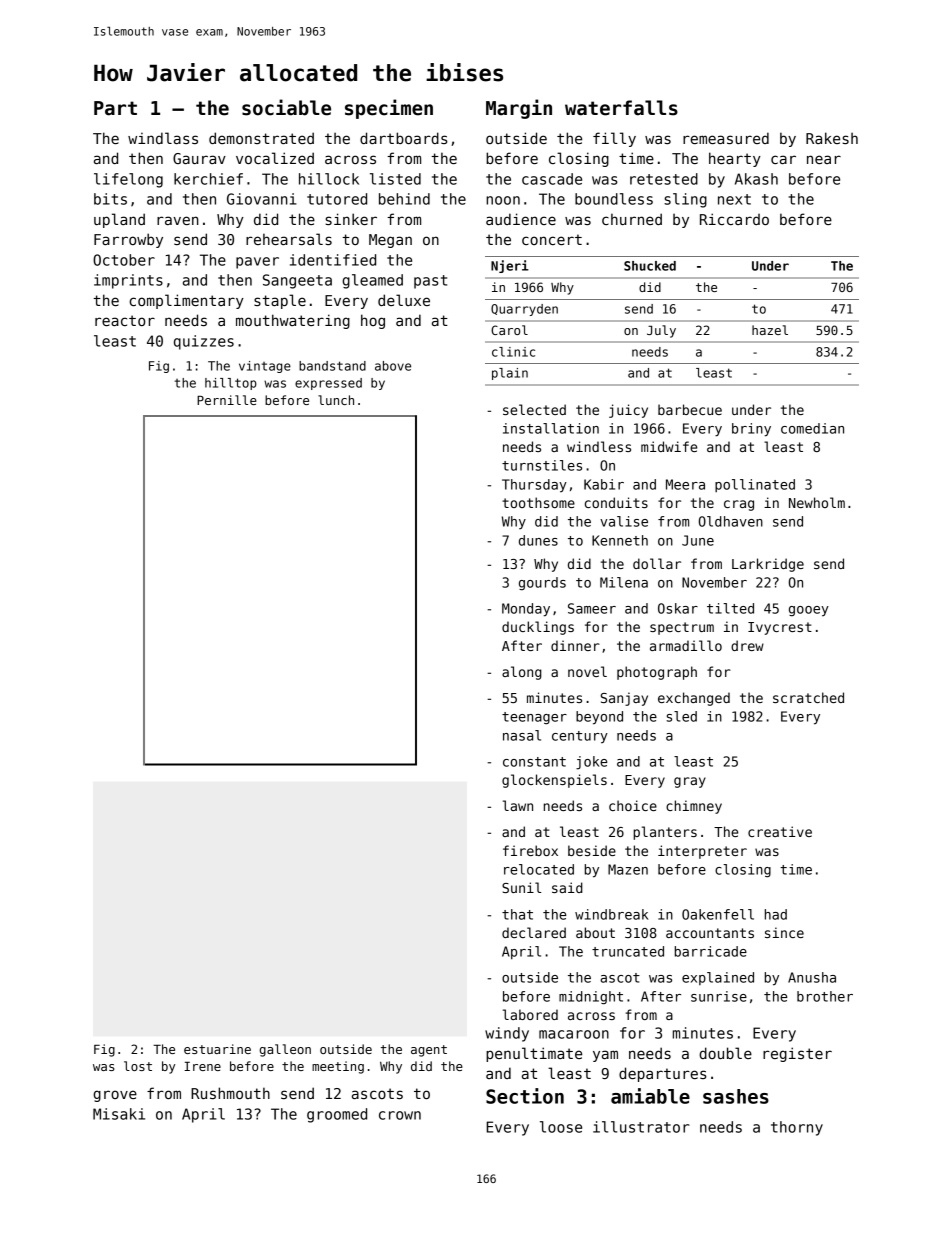 The width and height of the screenshot is (952, 1233). What do you see at coordinates (217, 1049) in the screenshot?
I see `estuarine` at bounding box center [217, 1049].
